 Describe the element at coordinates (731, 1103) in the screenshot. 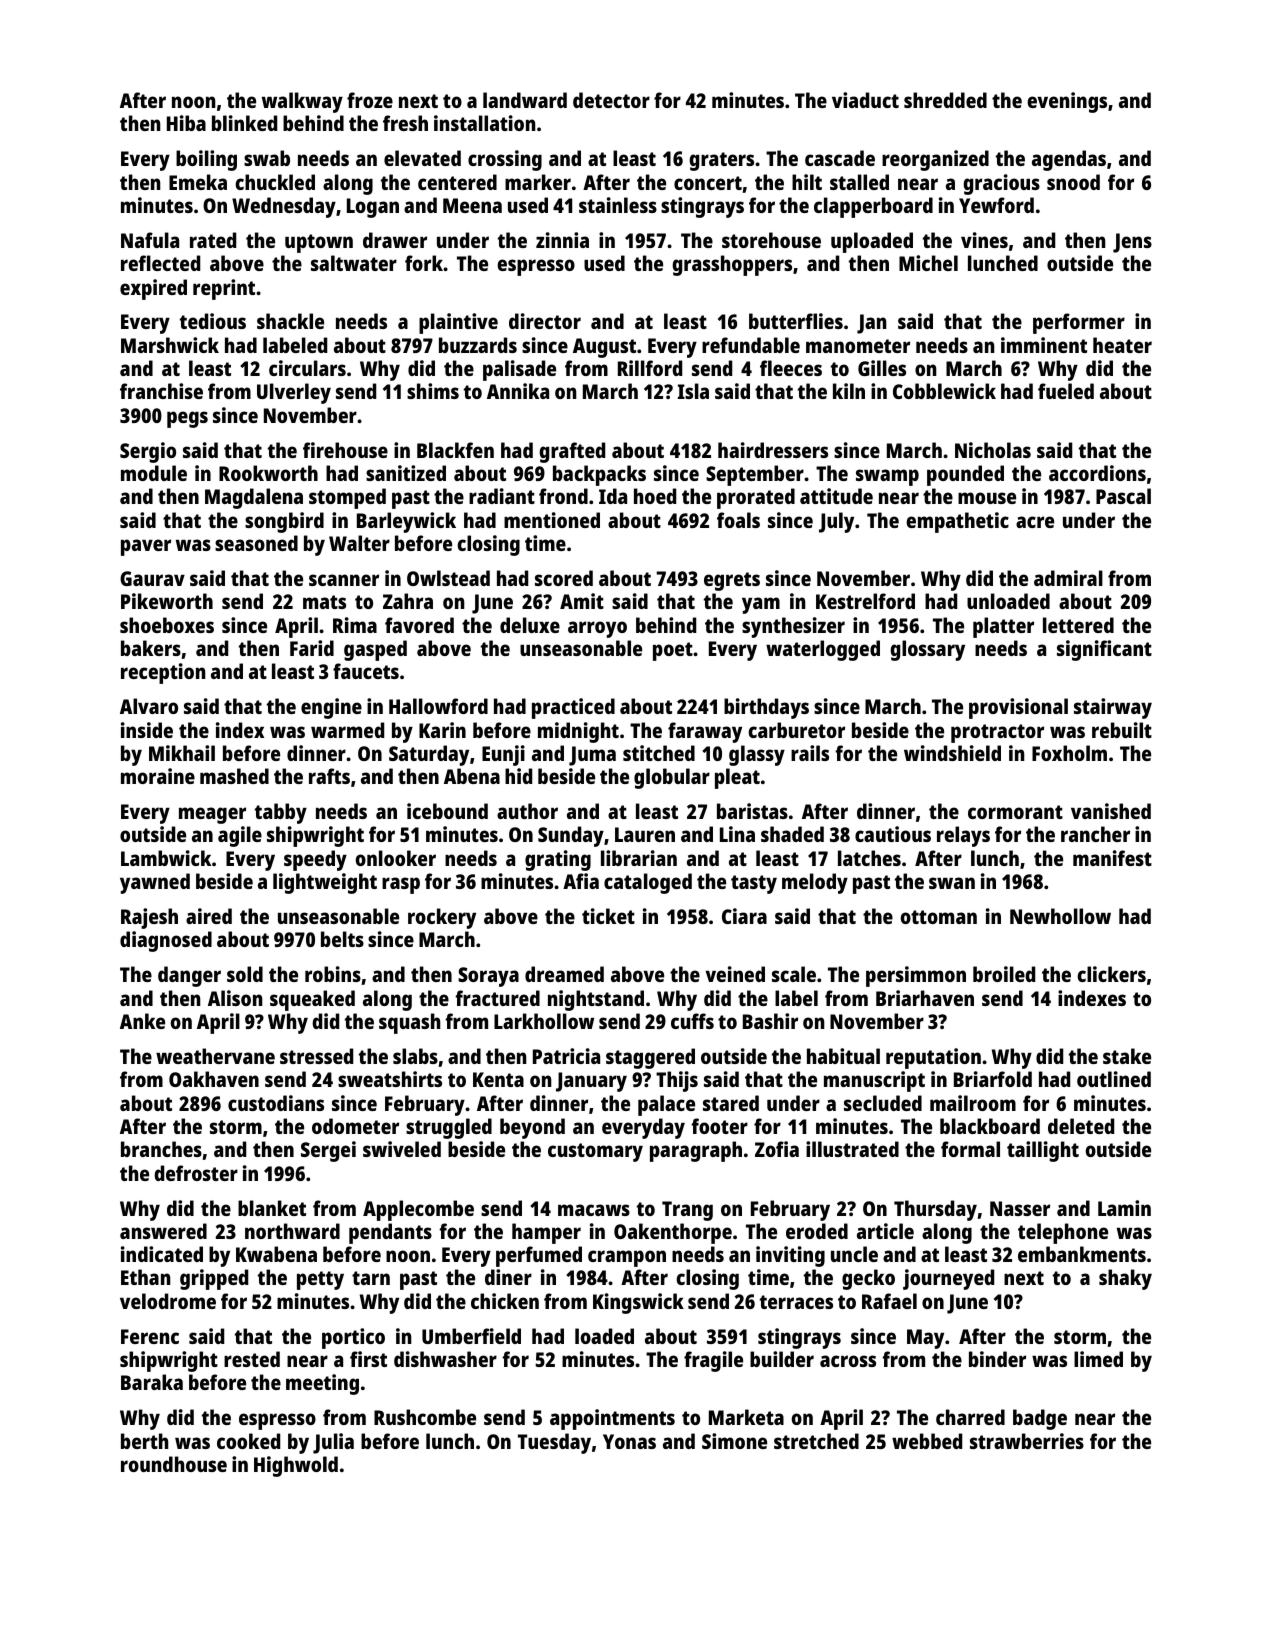

I see `stared` at that location.
